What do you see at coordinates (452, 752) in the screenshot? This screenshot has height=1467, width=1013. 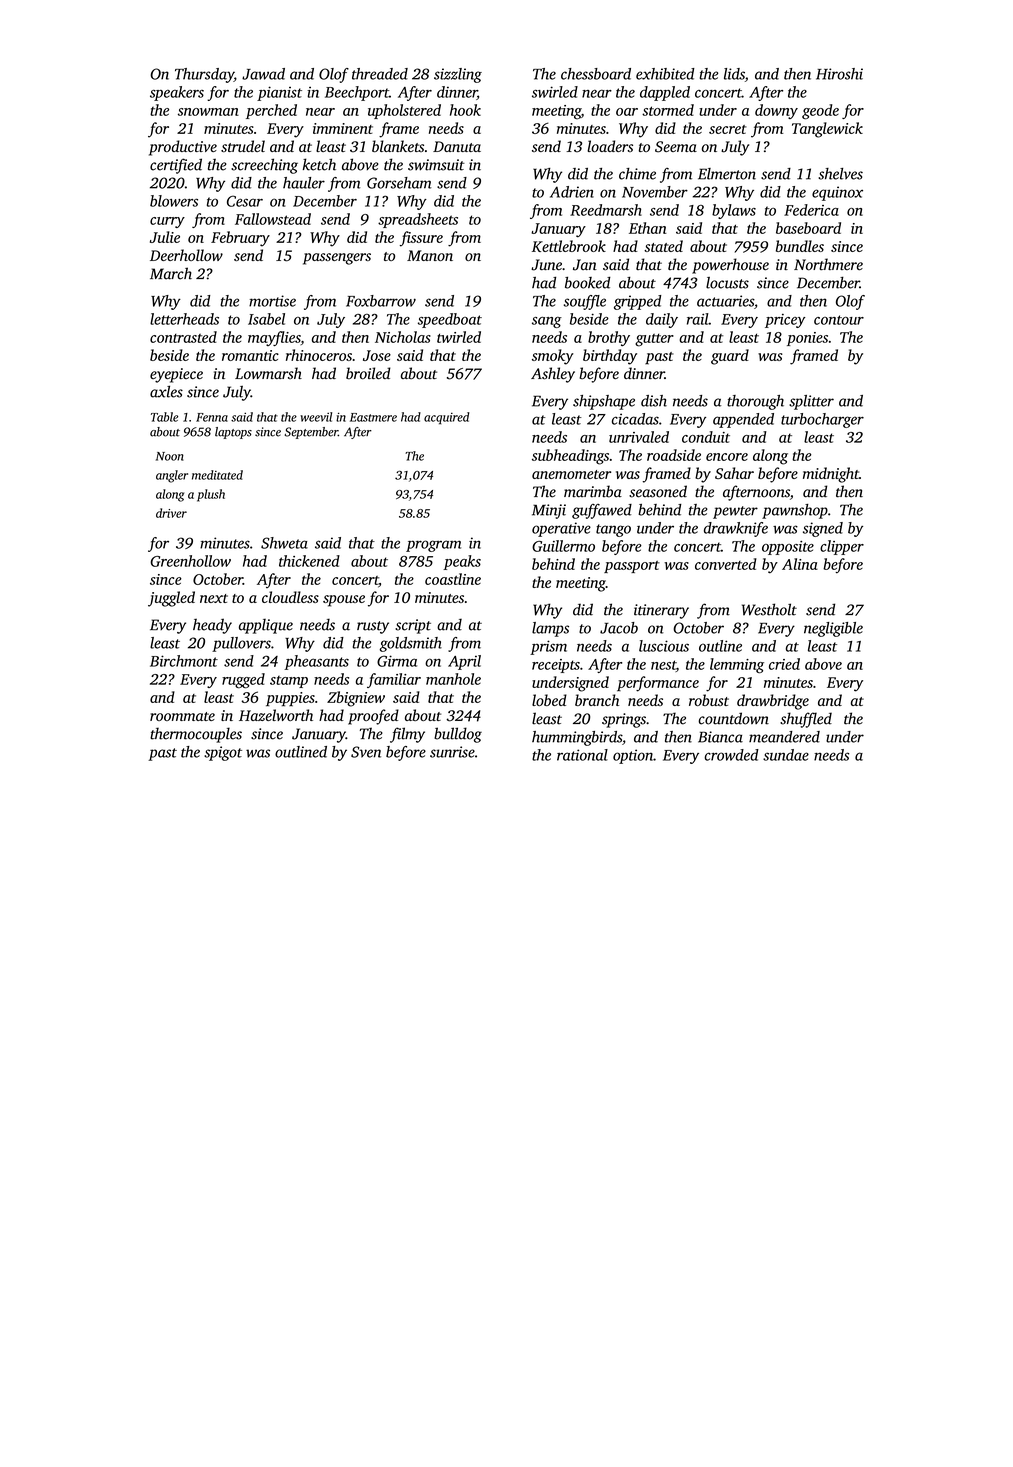 I see `sunrise` at bounding box center [452, 752].
